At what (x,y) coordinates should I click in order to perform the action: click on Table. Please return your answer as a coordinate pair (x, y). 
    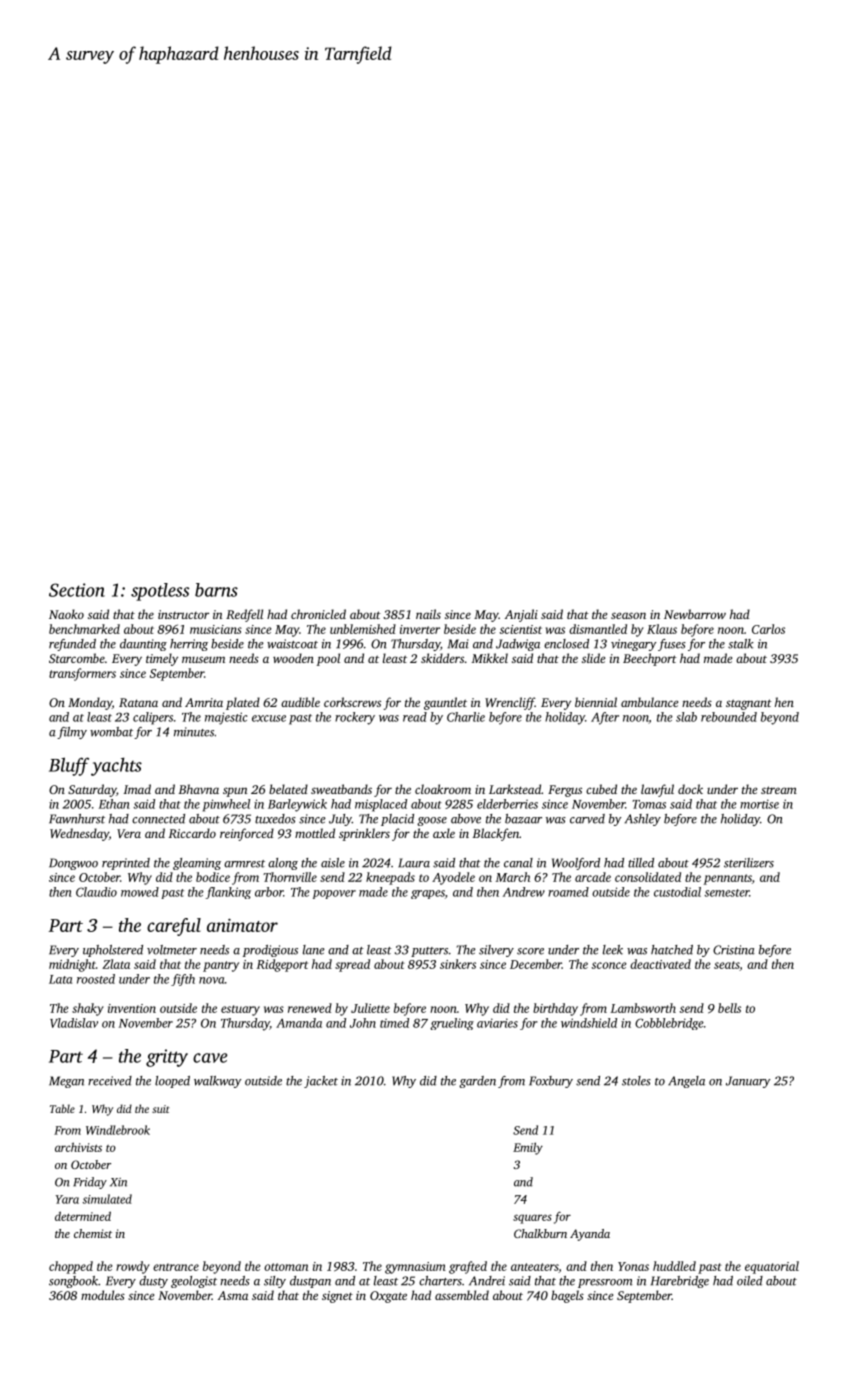
    Looking at the image, I should click on (62, 1108).
